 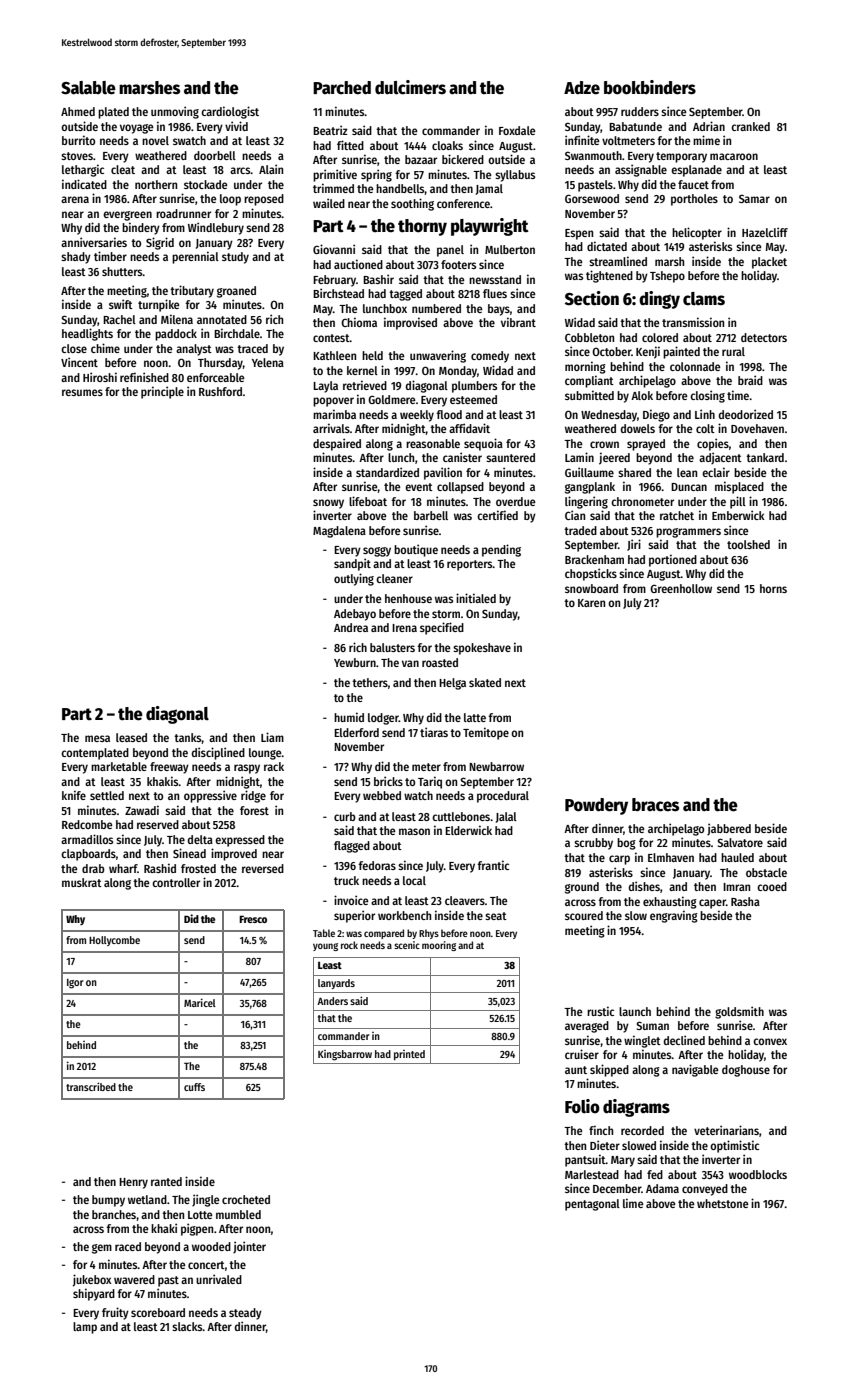 What do you see at coordinates (345, 816) in the screenshot?
I see `curb` at bounding box center [345, 816].
